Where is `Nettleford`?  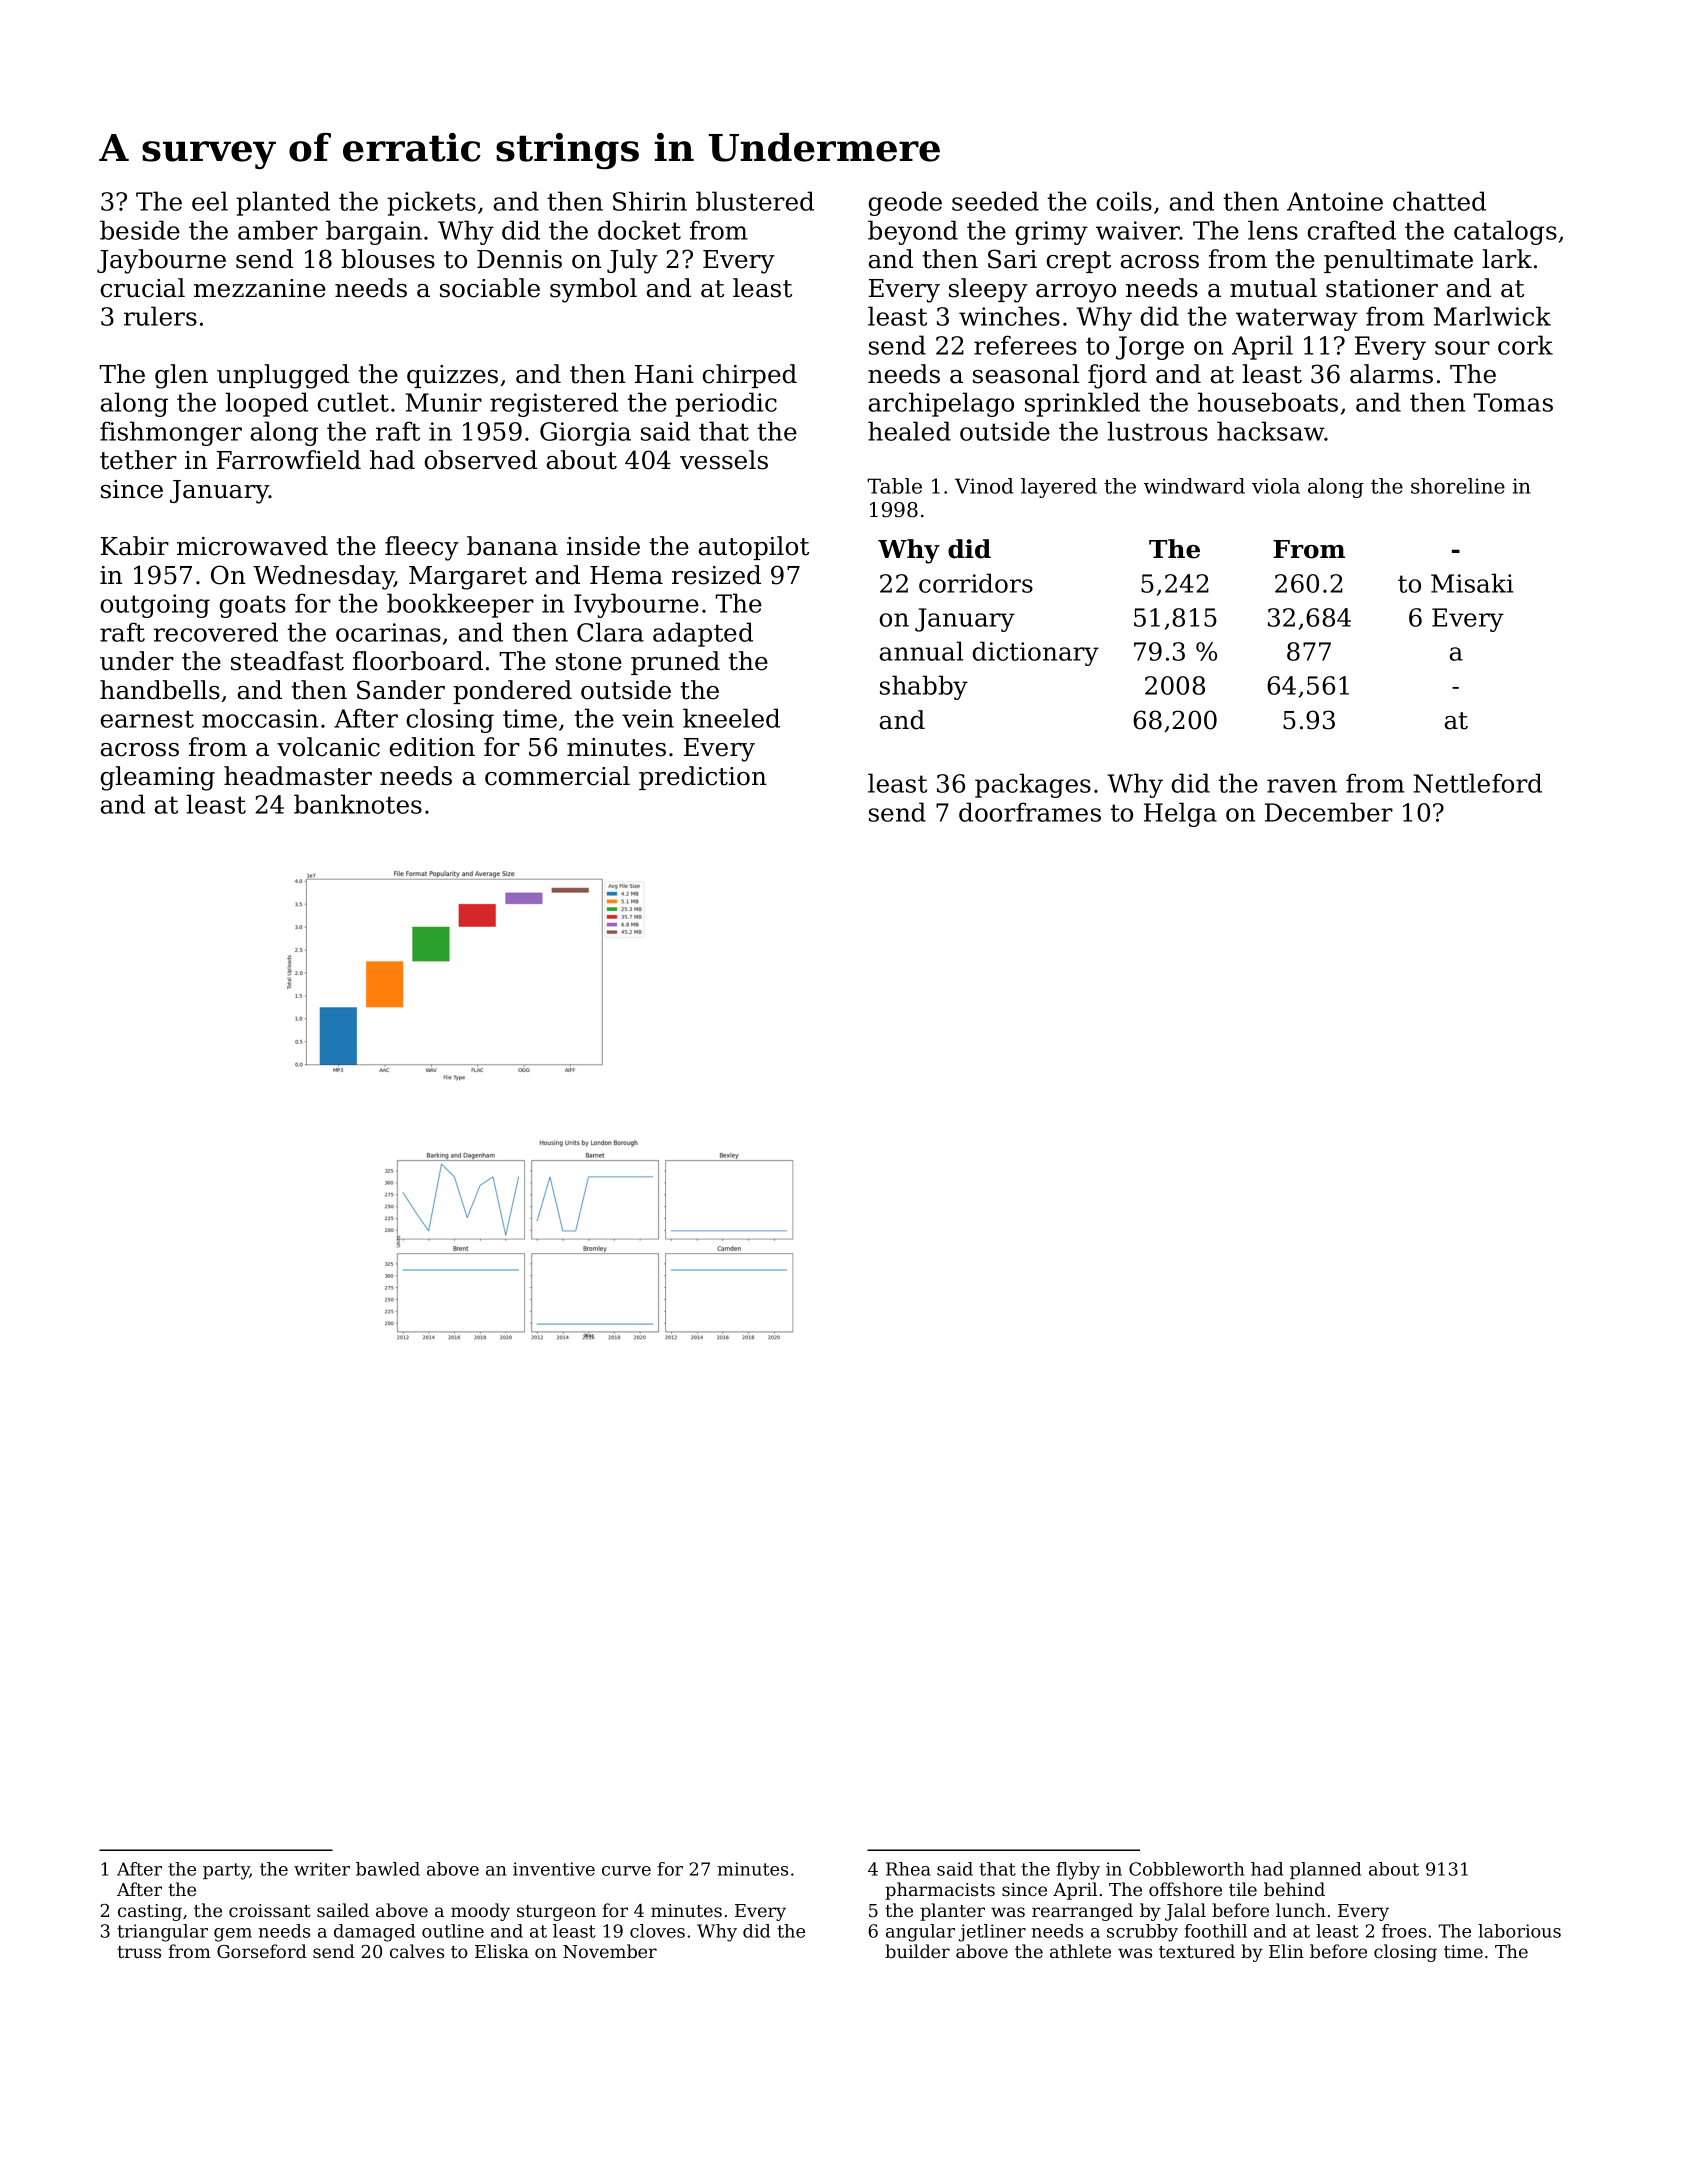 Nettleford is located at coordinates (1478, 783).
